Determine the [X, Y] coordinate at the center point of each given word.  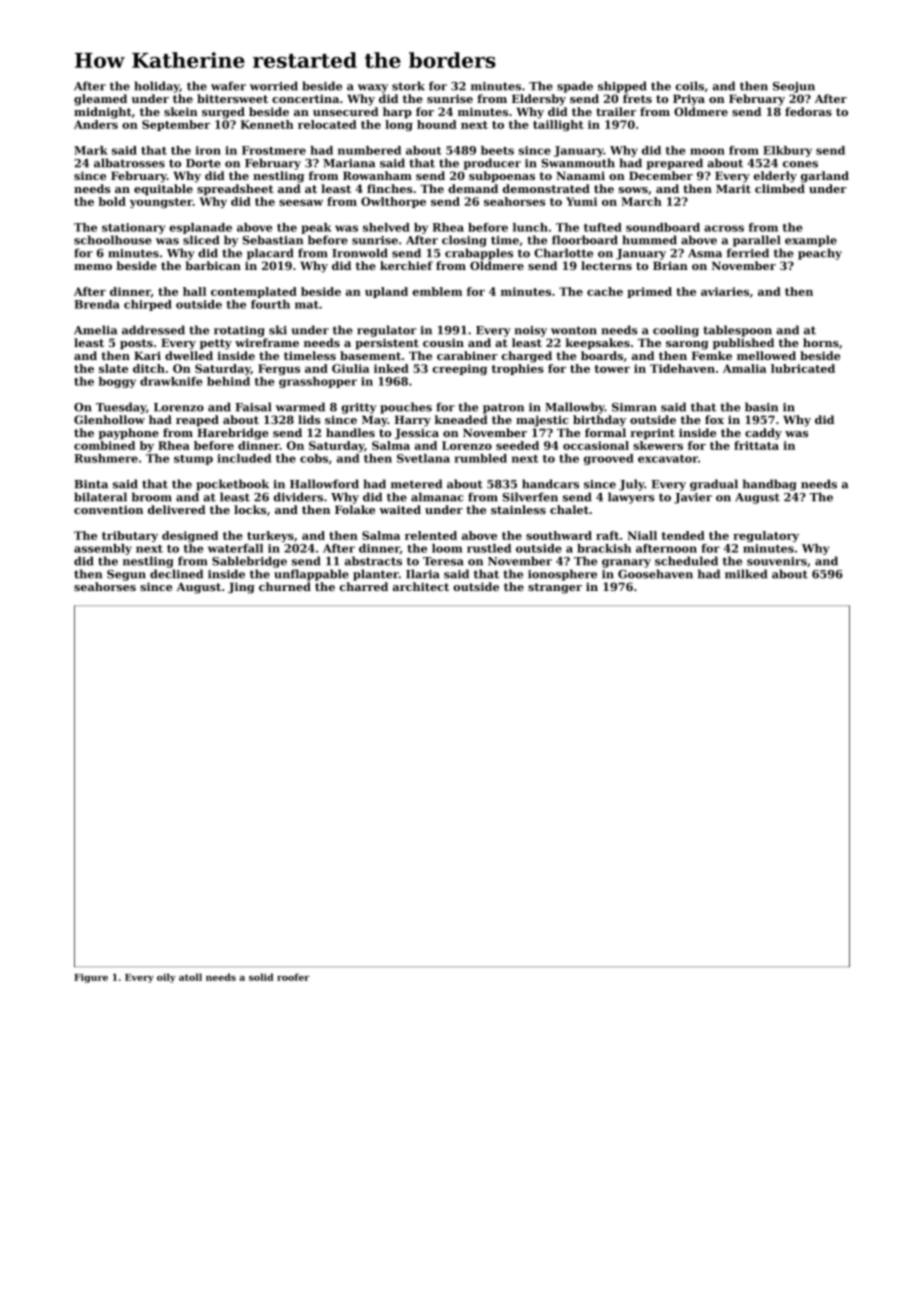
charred [363, 586]
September [176, 125]
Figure [91, 978]
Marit [733, 188]
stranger [555, 588]
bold [112, 201]
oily [166, 978]
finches [390, 188]
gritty [359, 408]
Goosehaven [655, 574]
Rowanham [377, 175]
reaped [197, 421]
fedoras [808, 111]
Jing [241, 588]
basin [761, 407]
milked [746, 574]
